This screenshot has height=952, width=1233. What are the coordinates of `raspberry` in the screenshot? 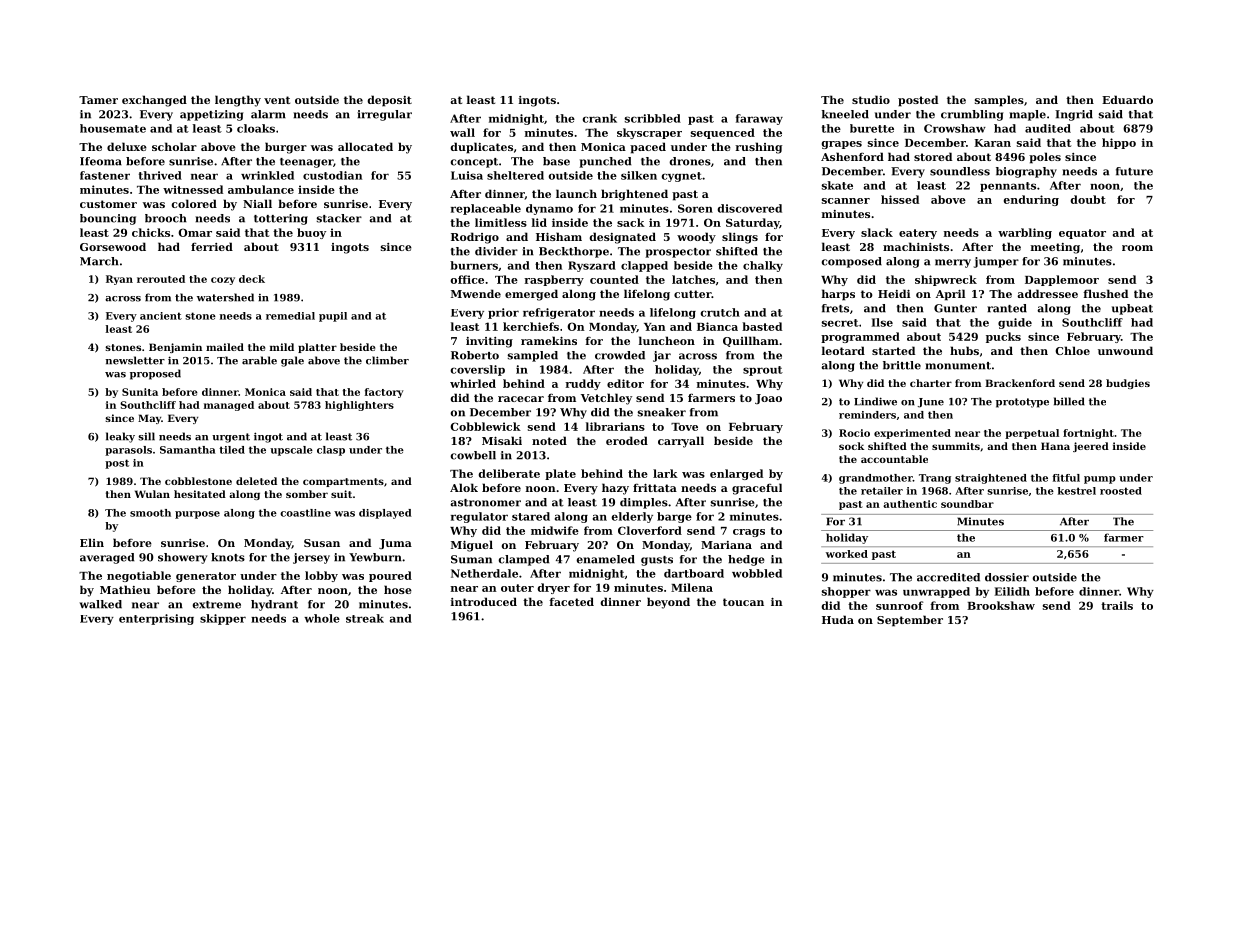 It's located at (554, 280).
